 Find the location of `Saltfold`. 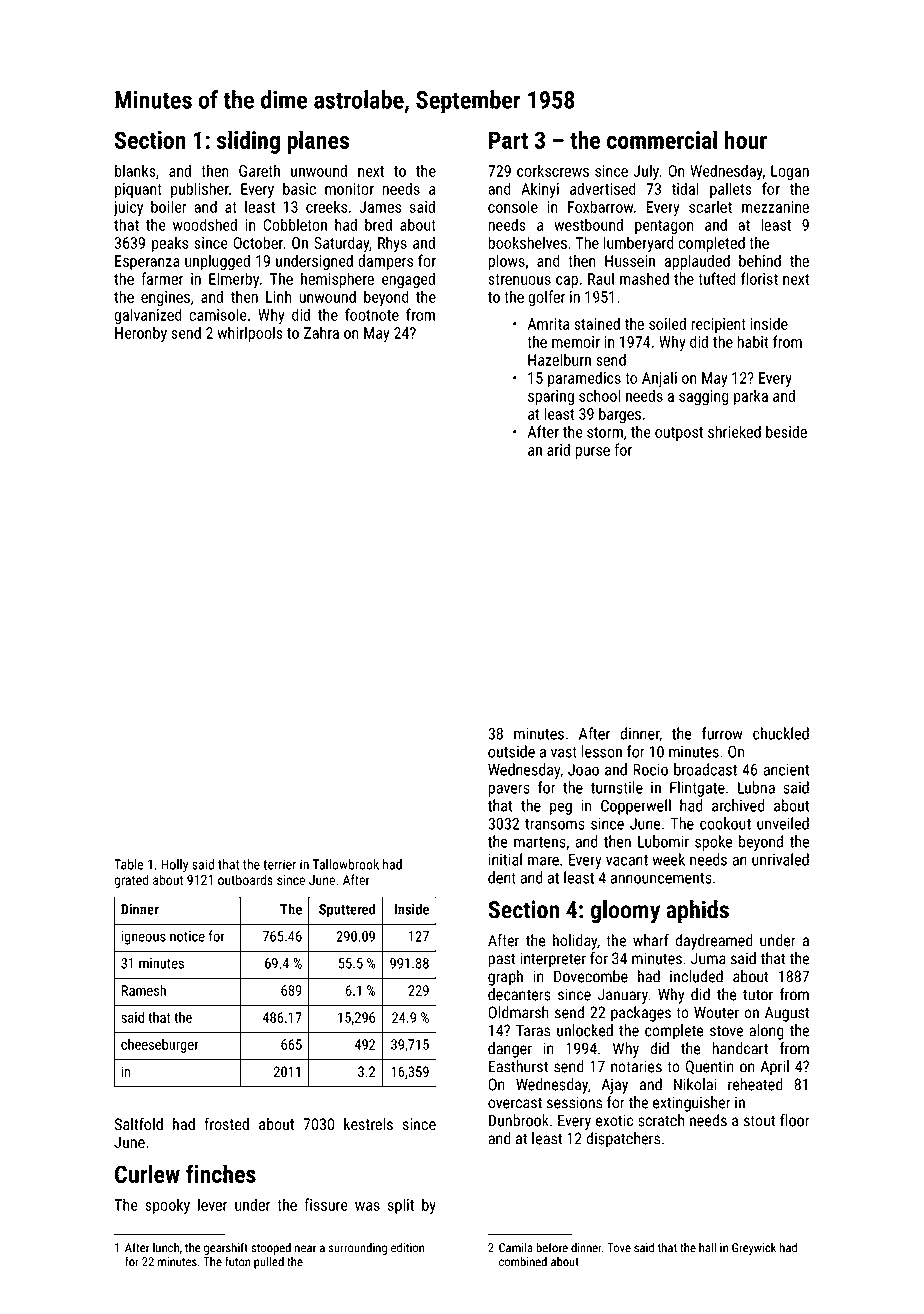

Saltfold is located at coordinates (139, 1124).
